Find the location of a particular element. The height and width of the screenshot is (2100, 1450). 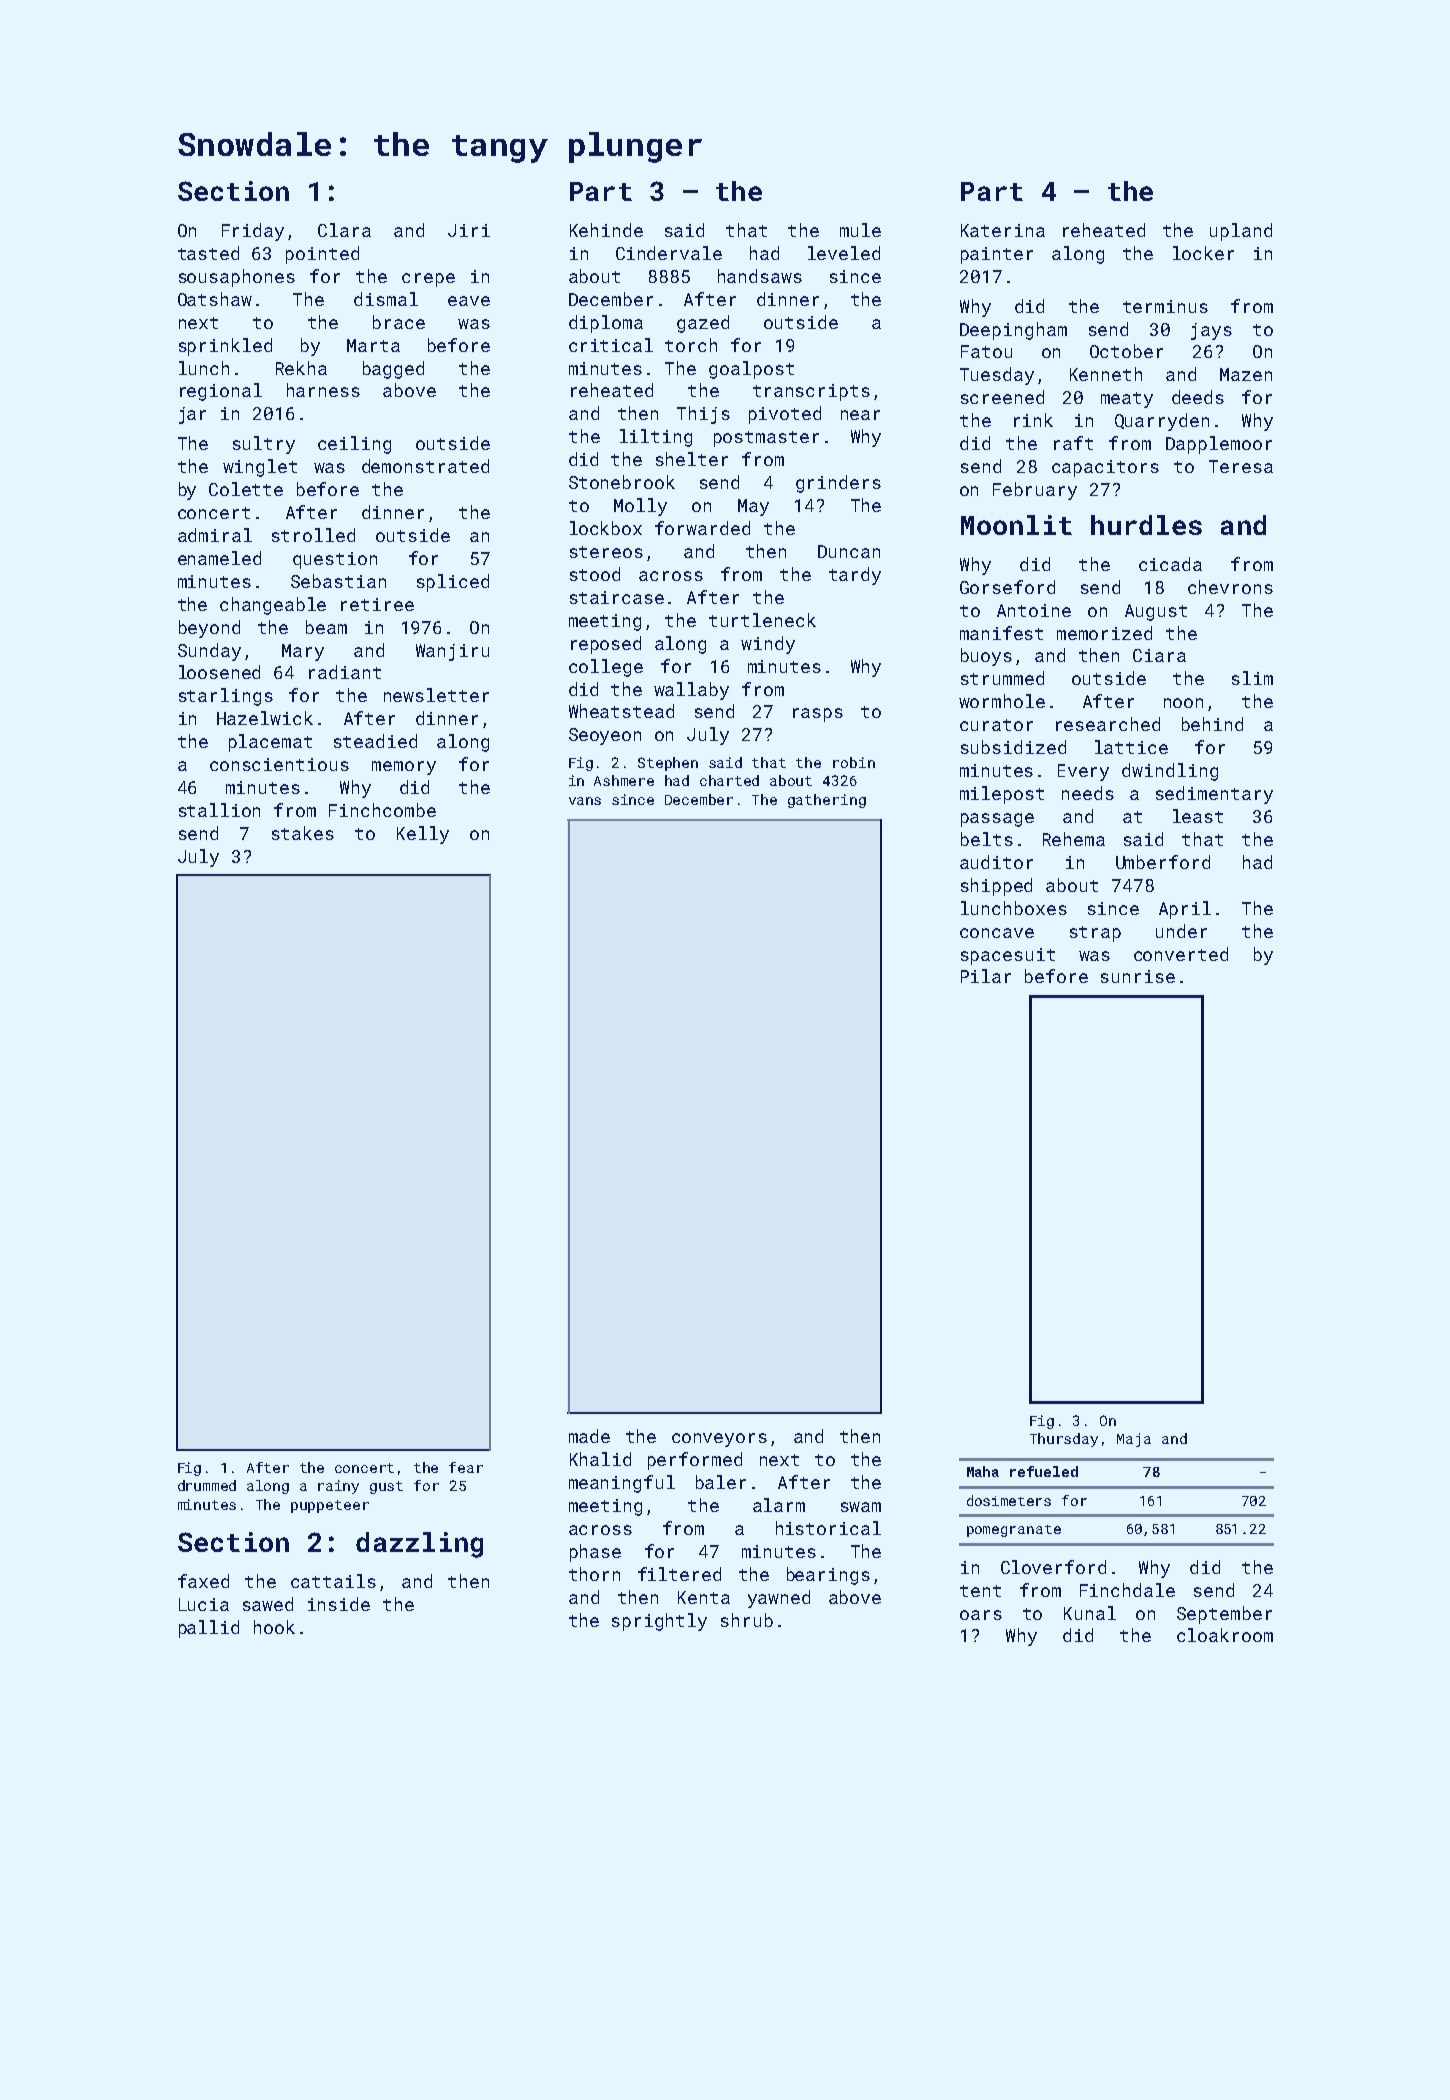

staircase is located at coordinates (617, 597).
